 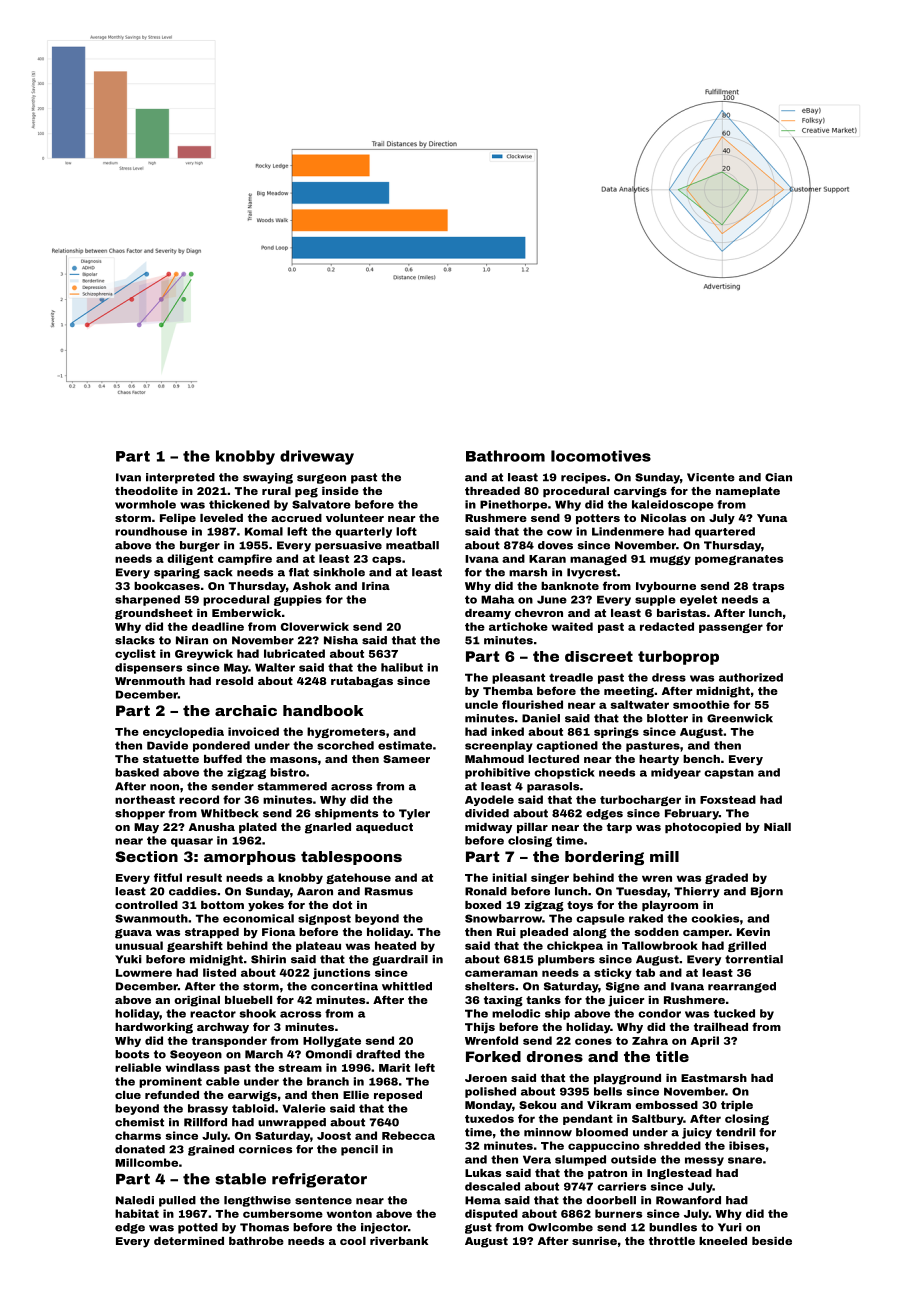 What do you see at coordinates (604, 858) in the screenshot?
I see `bordering` at bounding box center [604, 858].
